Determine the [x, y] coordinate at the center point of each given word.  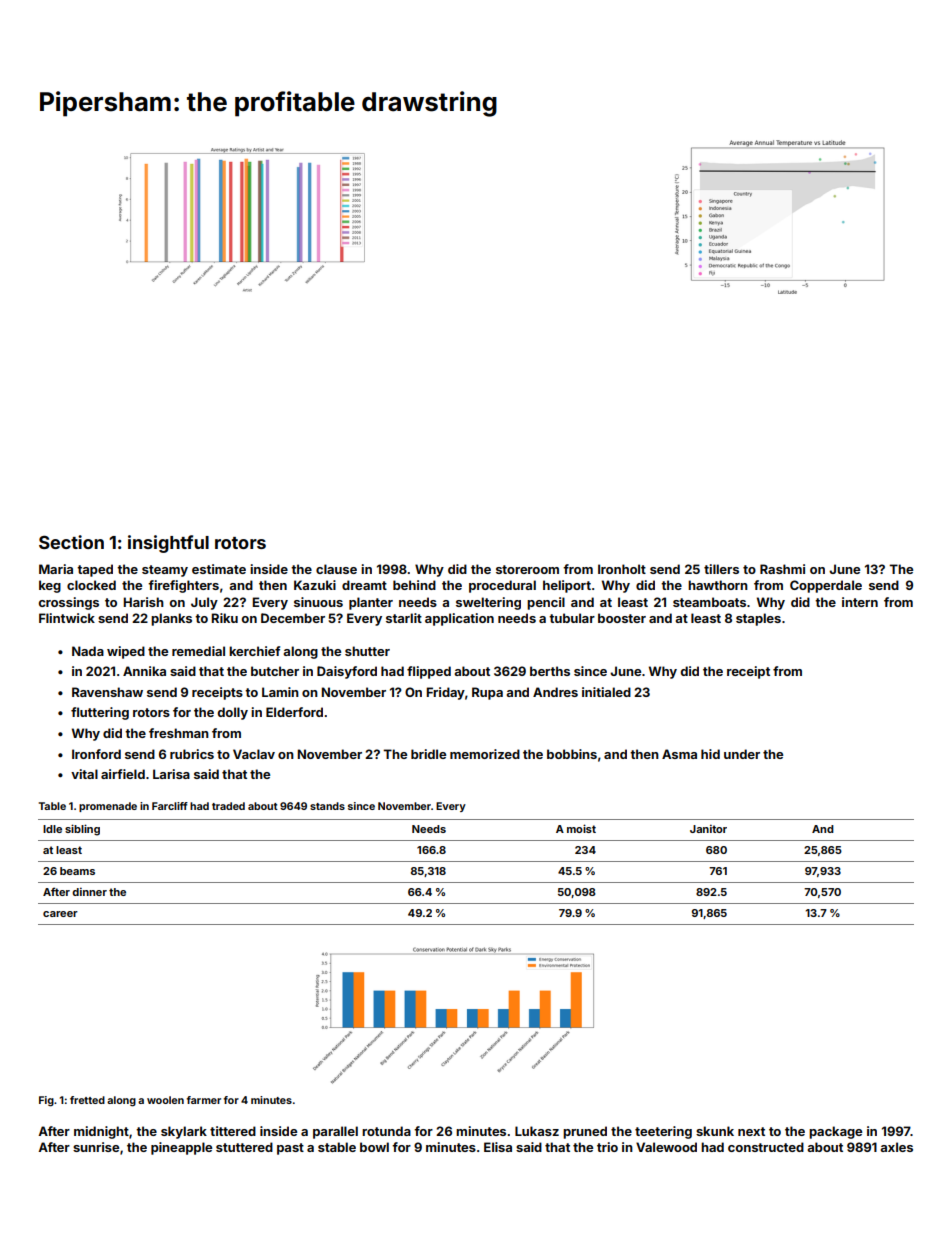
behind [414, 585]
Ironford [96, 754]
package [835, 1132]
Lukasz [537, 1131]
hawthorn [718, 585]
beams [77, 871]
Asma [679, 754]
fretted [87, 1100]
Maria [56, 569]
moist [581, 828]
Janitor [708, 828]
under [742, 754]
